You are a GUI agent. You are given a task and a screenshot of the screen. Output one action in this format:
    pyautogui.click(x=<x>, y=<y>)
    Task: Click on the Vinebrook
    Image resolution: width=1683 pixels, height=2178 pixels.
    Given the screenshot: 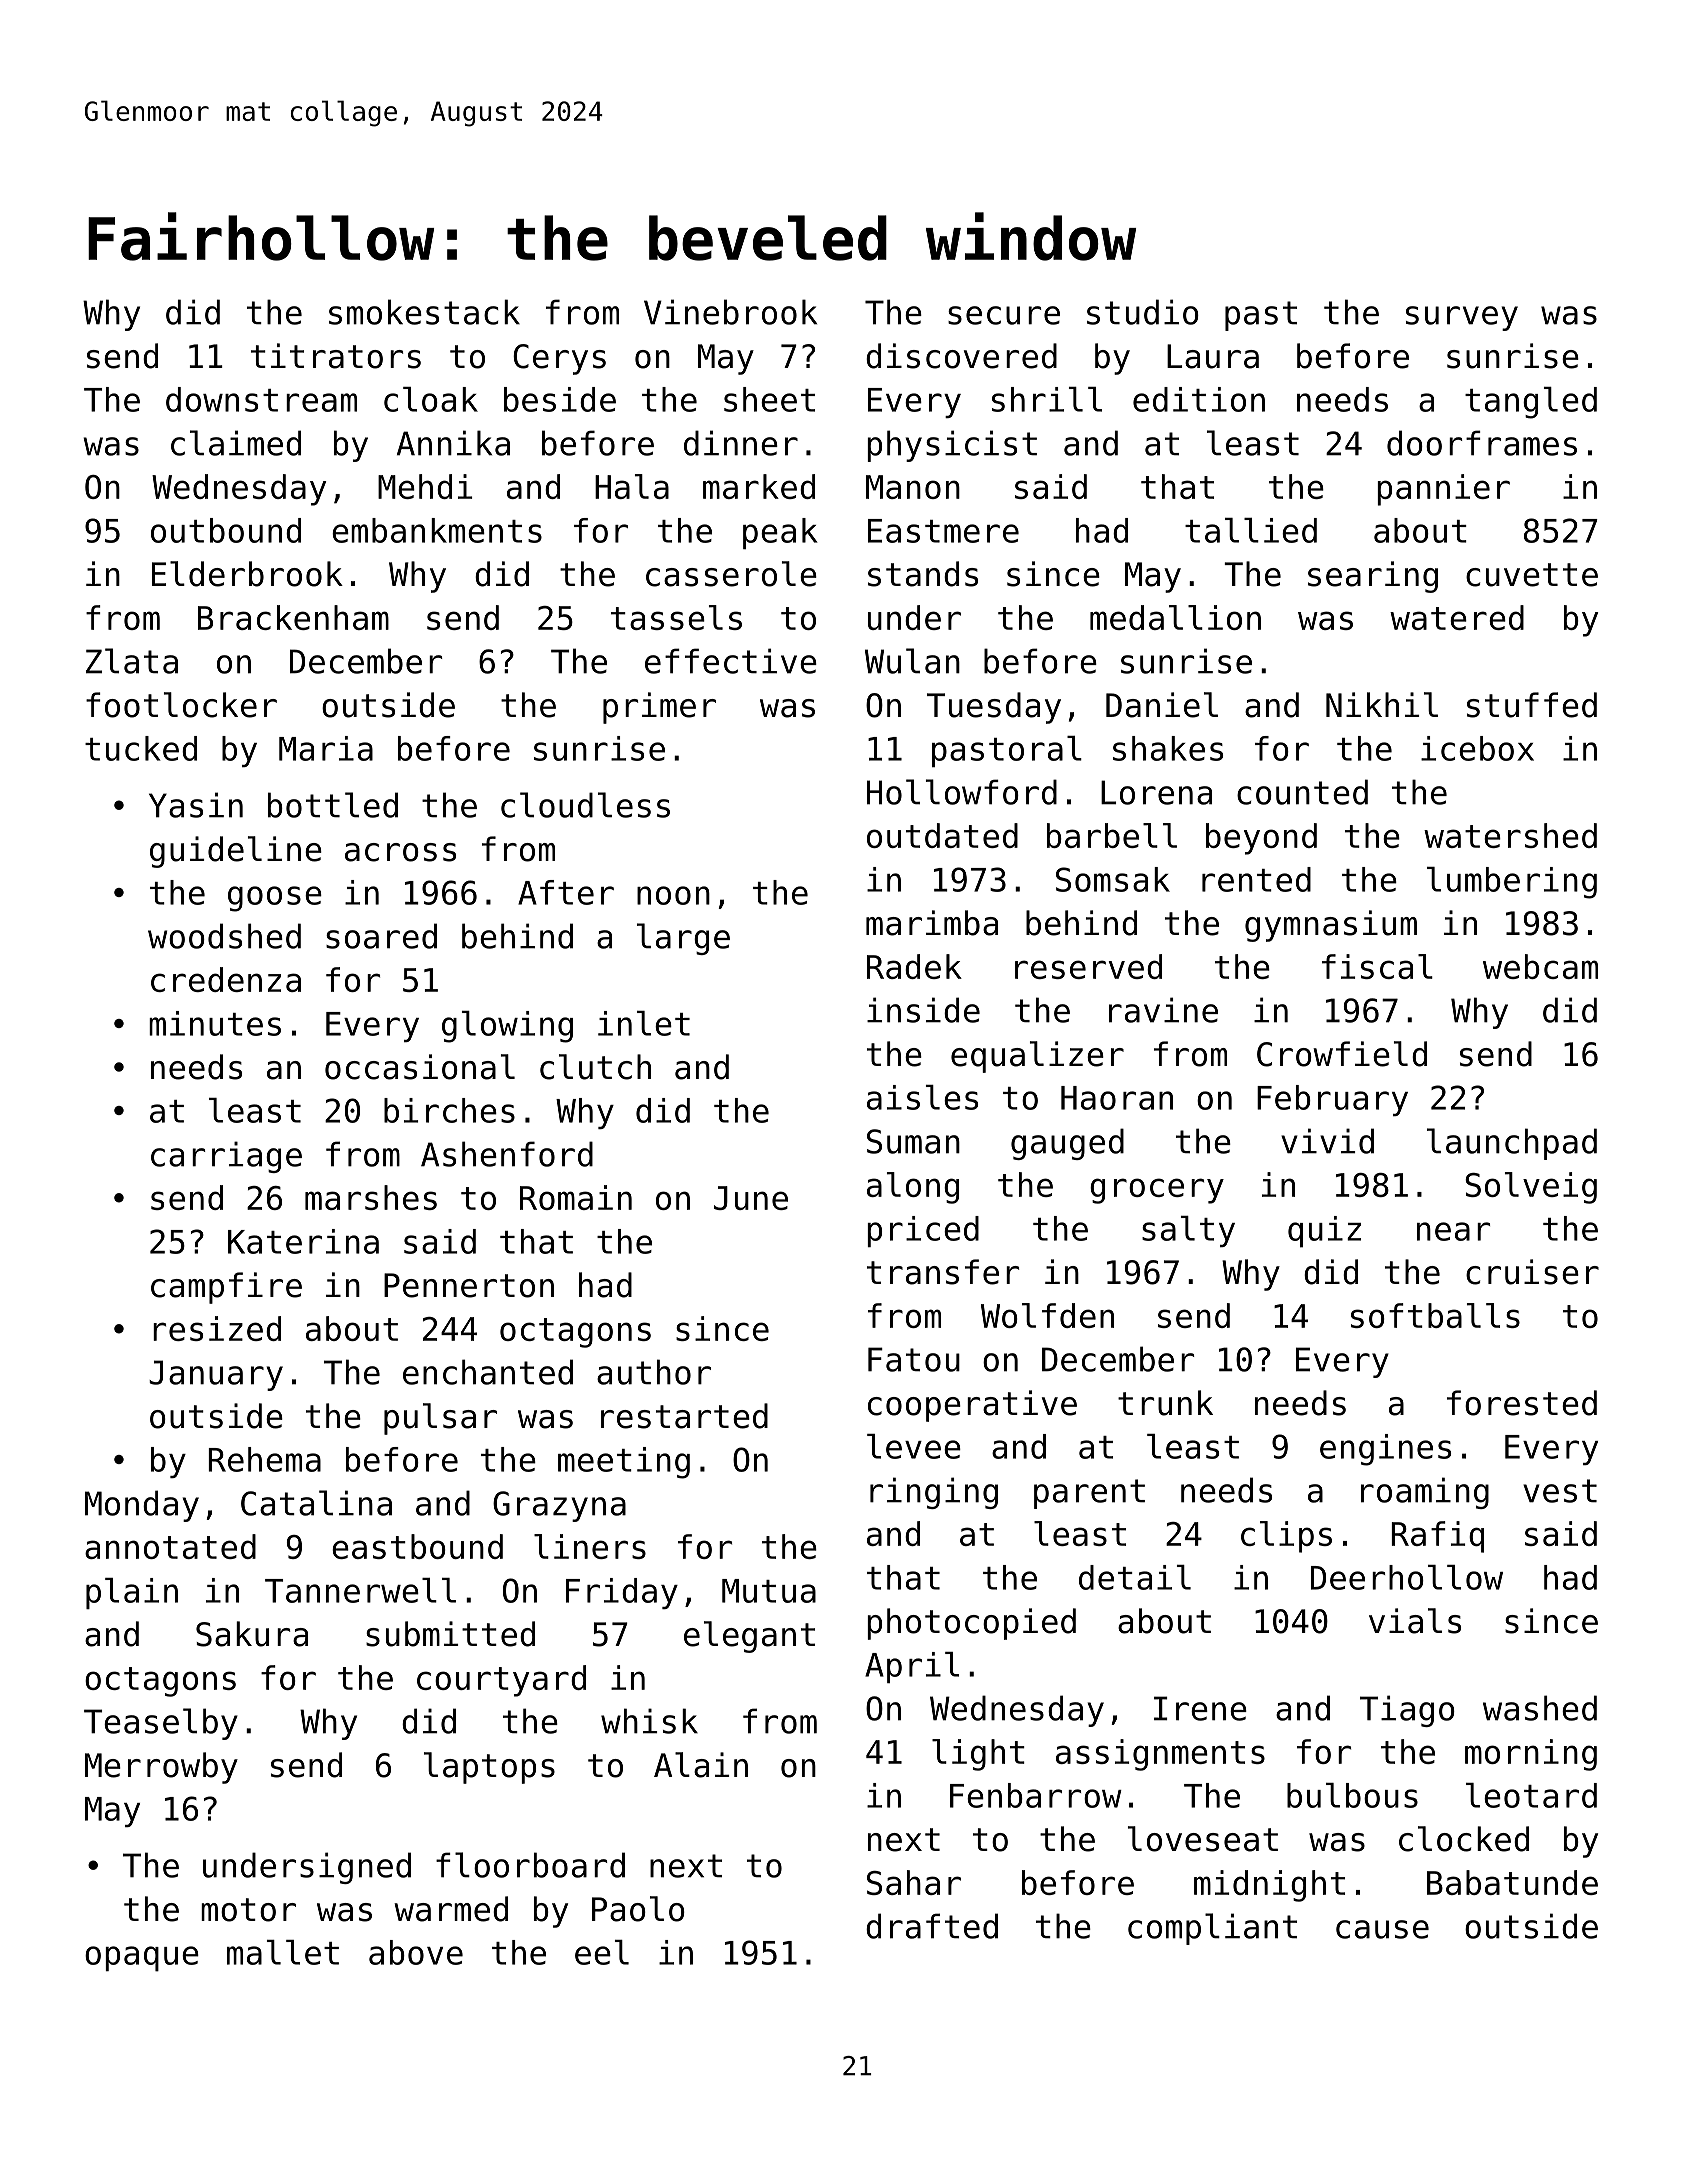 What is the action you would take?
    pyautogui.click(x=730, y=312)
